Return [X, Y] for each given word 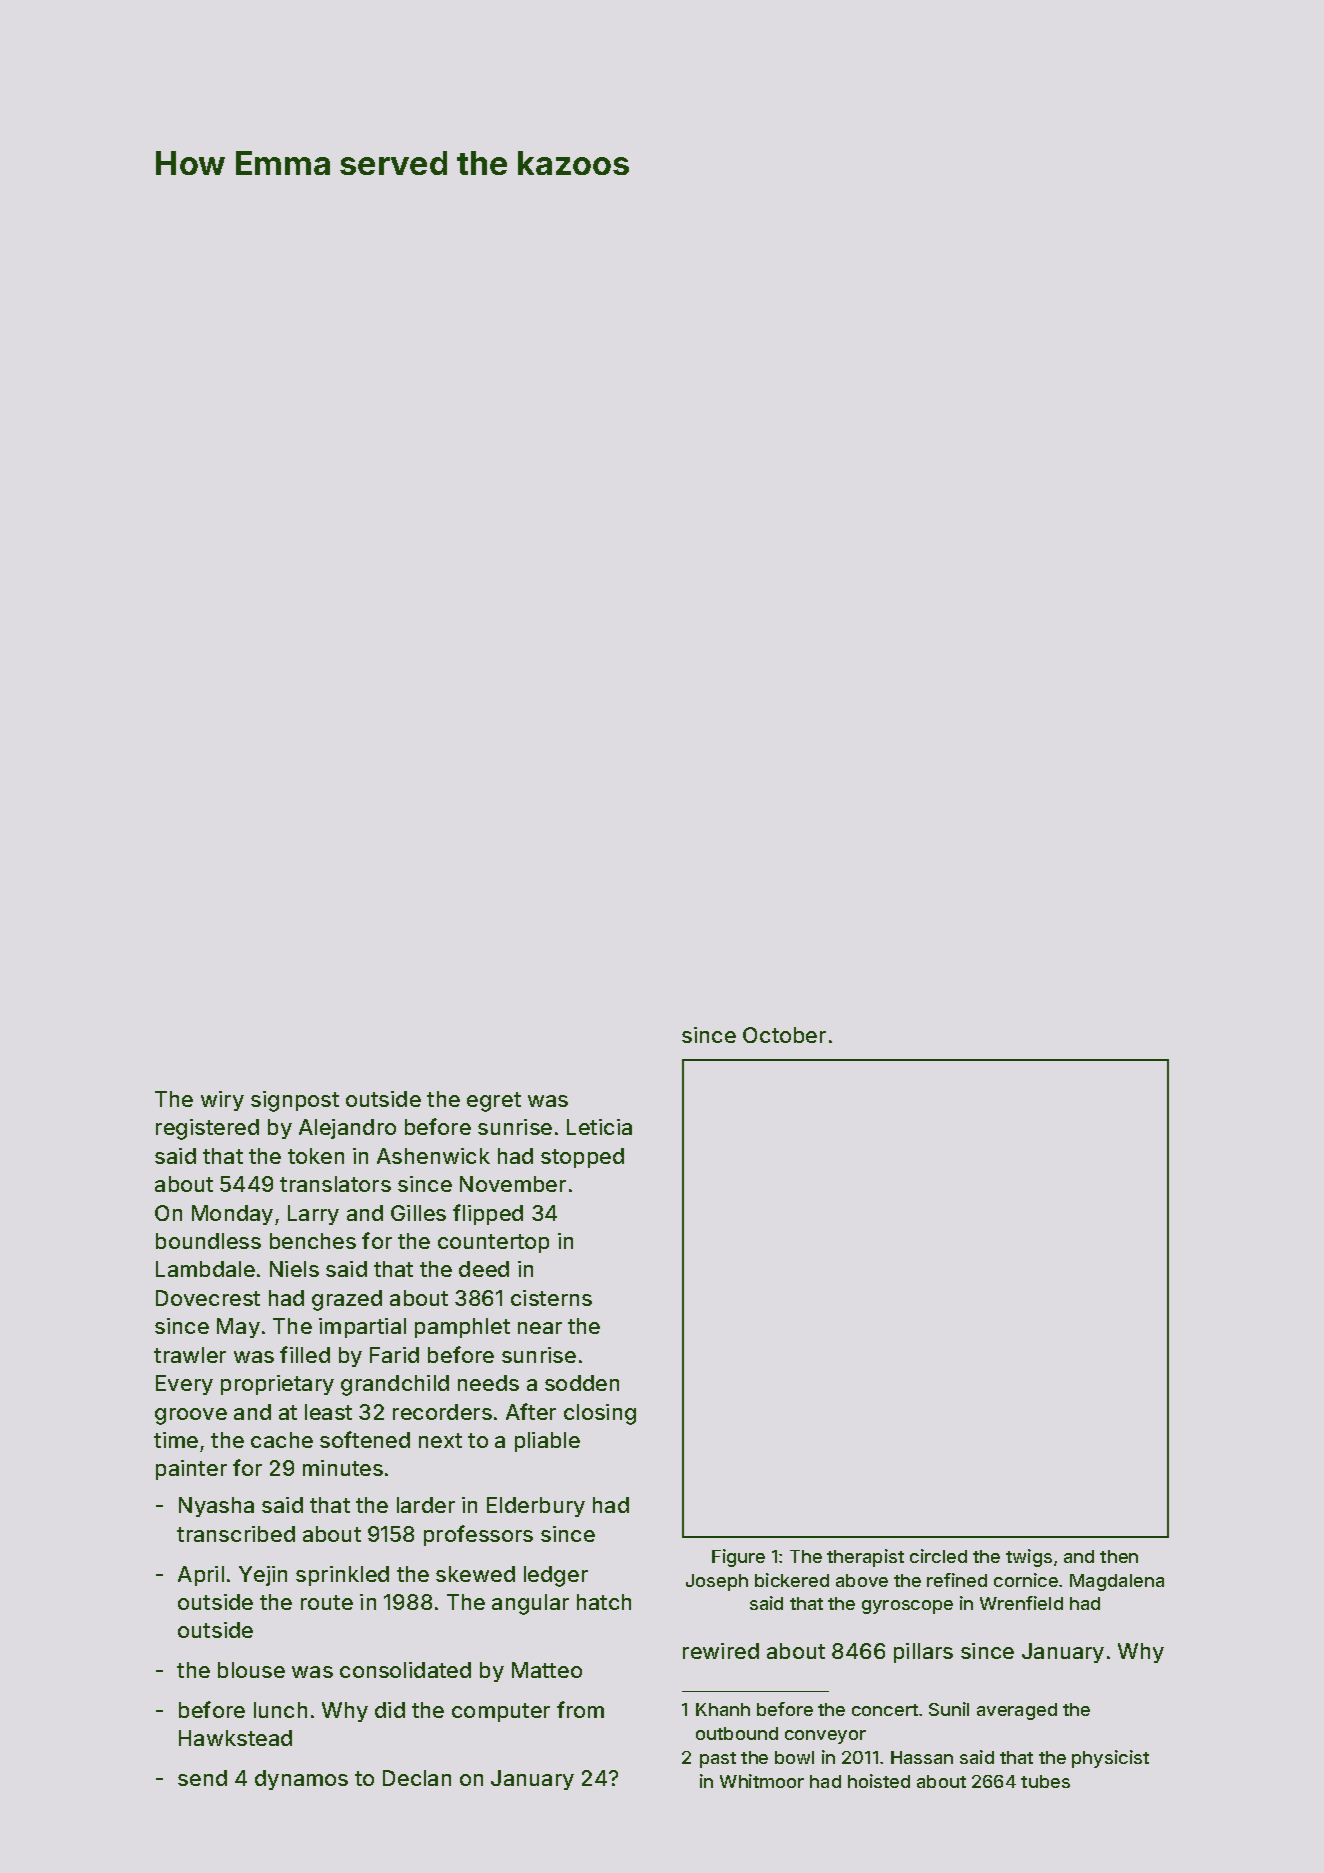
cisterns [551, 1298]
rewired [721, 1651]
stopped [582, 1158]
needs [488, 1383]
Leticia [599, 1127]
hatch [604, 1602]
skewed [475, 1574]
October [784, 1035]
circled [938, 1556]
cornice [1026, 1580]
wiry [222, 1101]
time [176, 1440]
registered [207, 1129]
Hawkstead [235, 1738]
